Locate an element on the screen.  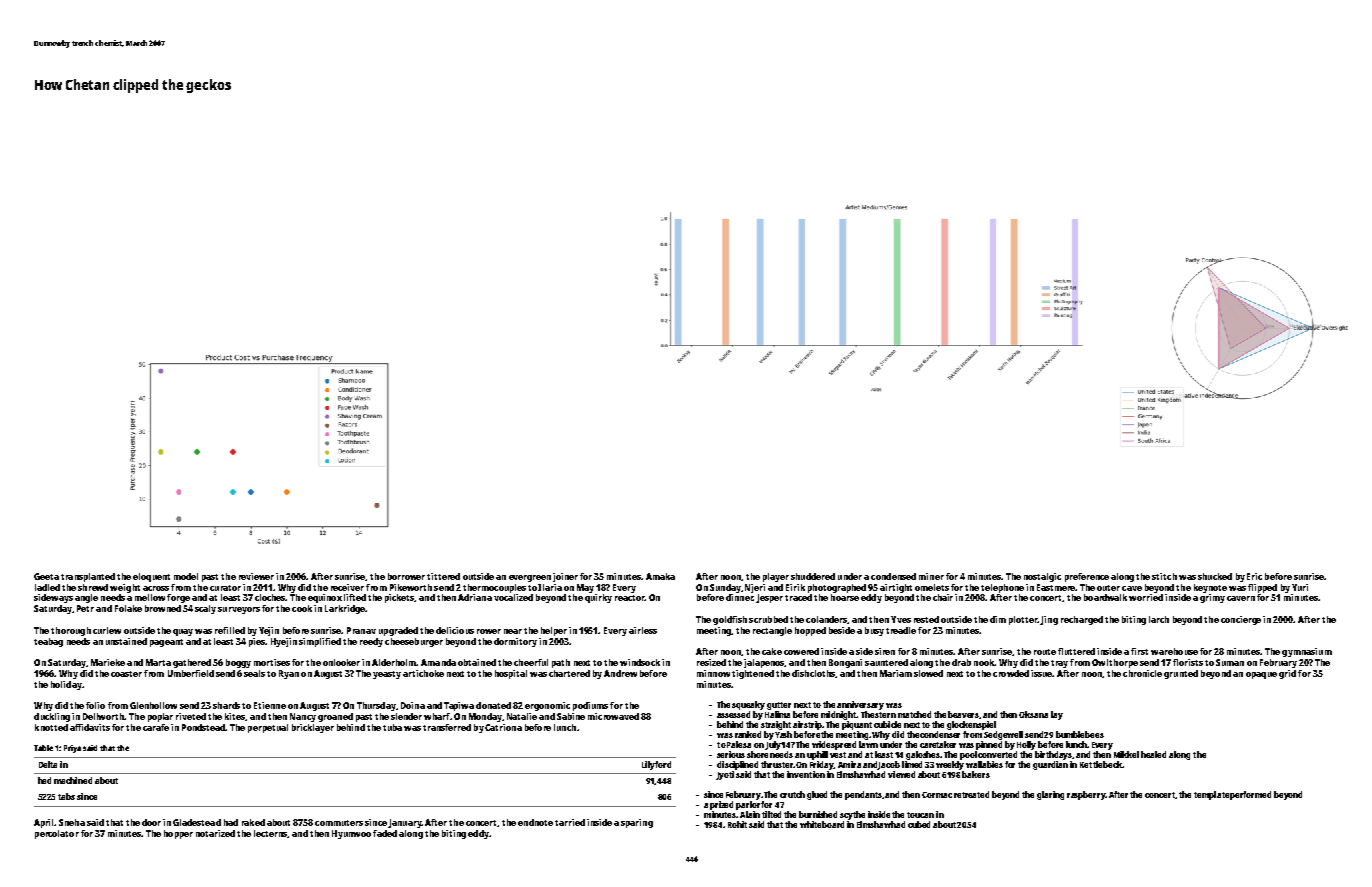
Umberfield is located at coordinates (191, 673).
